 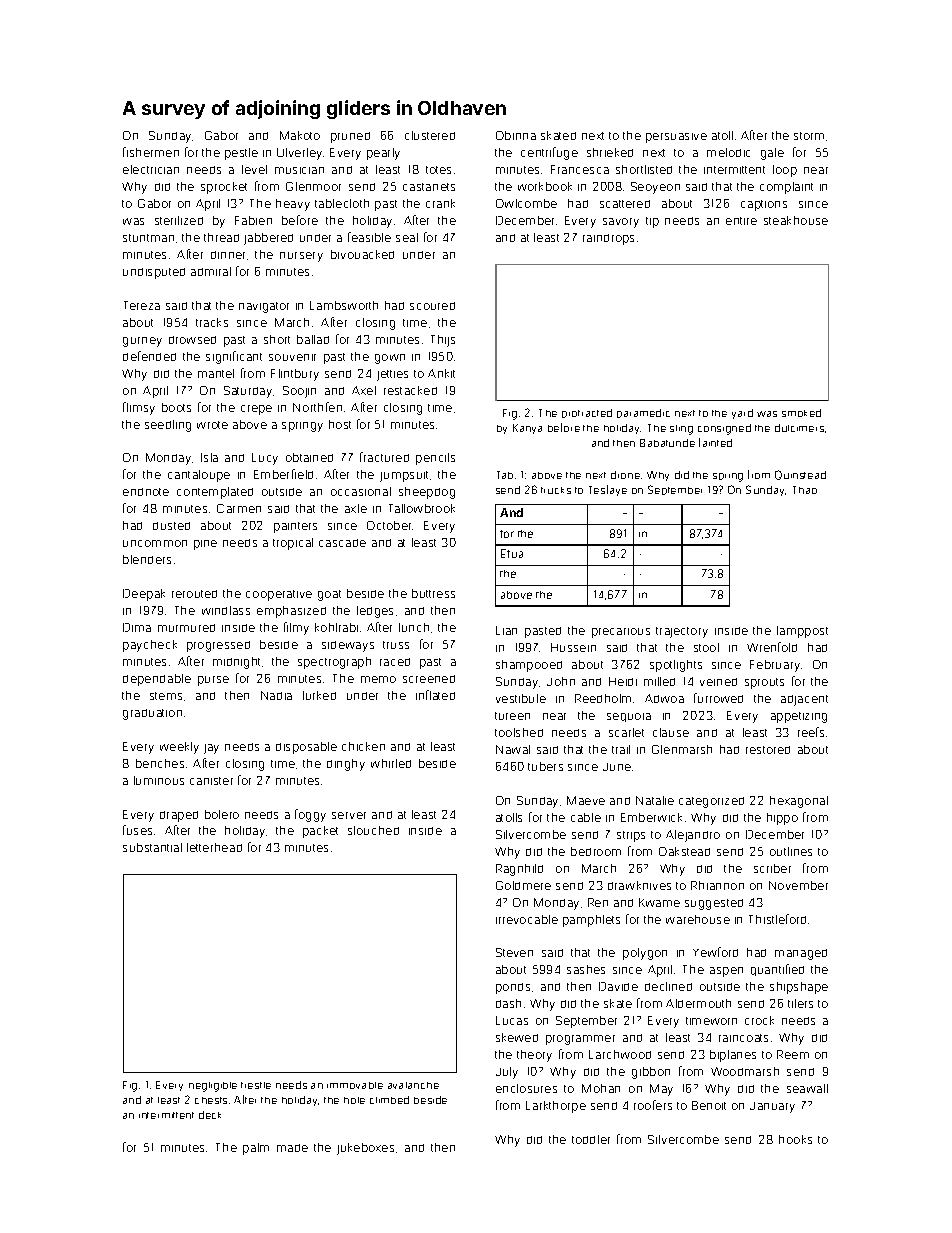 What do you see at coordinates (147, 559) in the screenshot?
I see `blenders` at bounding box center [147, 559].
